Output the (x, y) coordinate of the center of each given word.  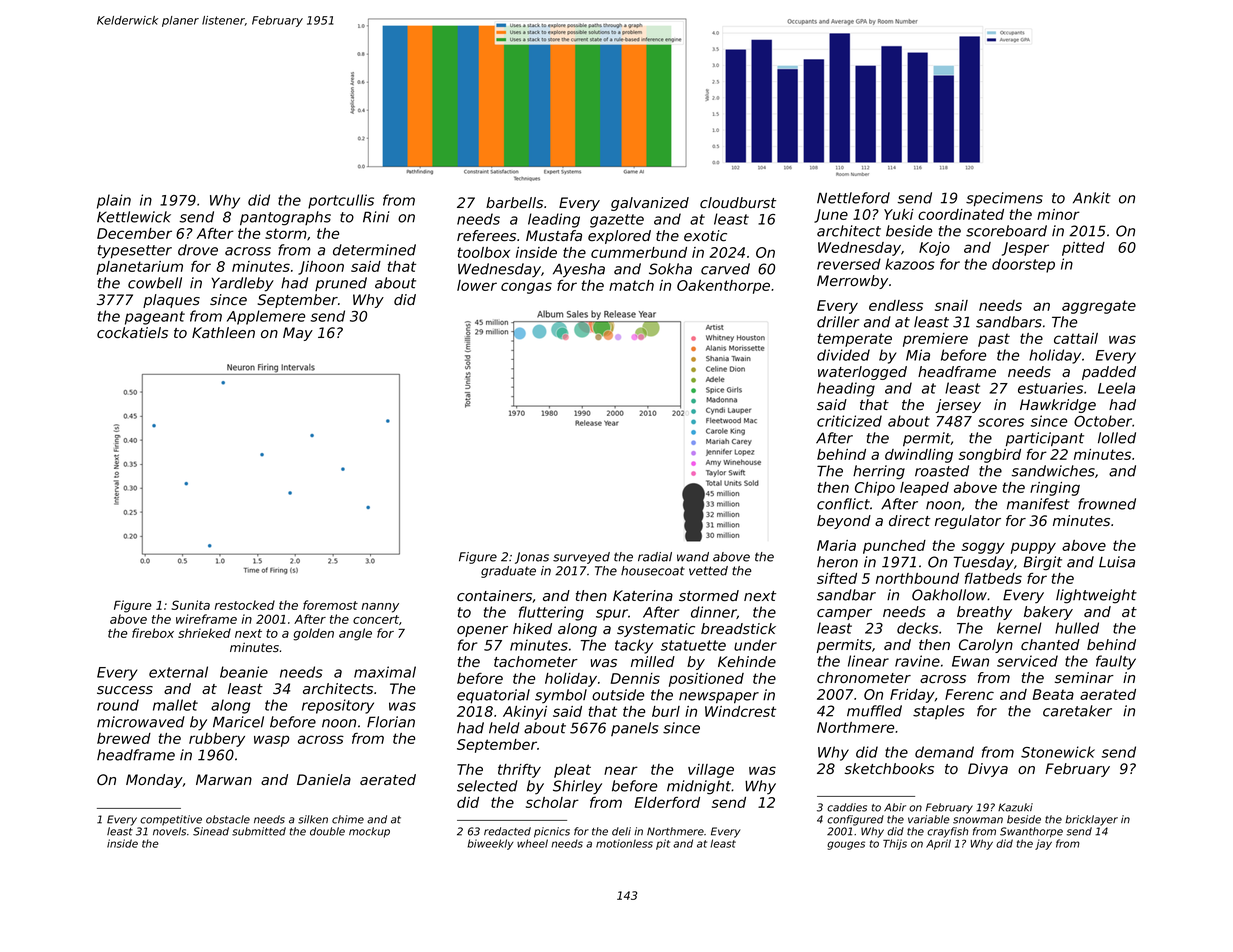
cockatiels (132, 333)
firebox (153, 633)
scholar (552, 802)
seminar (1084, 678)
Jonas (532, 558)
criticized (849, 421)
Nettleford (853, 198)
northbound (917, 578)
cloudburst (738, 203)
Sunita (190, 605)
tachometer (536, 662)
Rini (376, 217)
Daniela (324, 779)
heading (846, 389)
